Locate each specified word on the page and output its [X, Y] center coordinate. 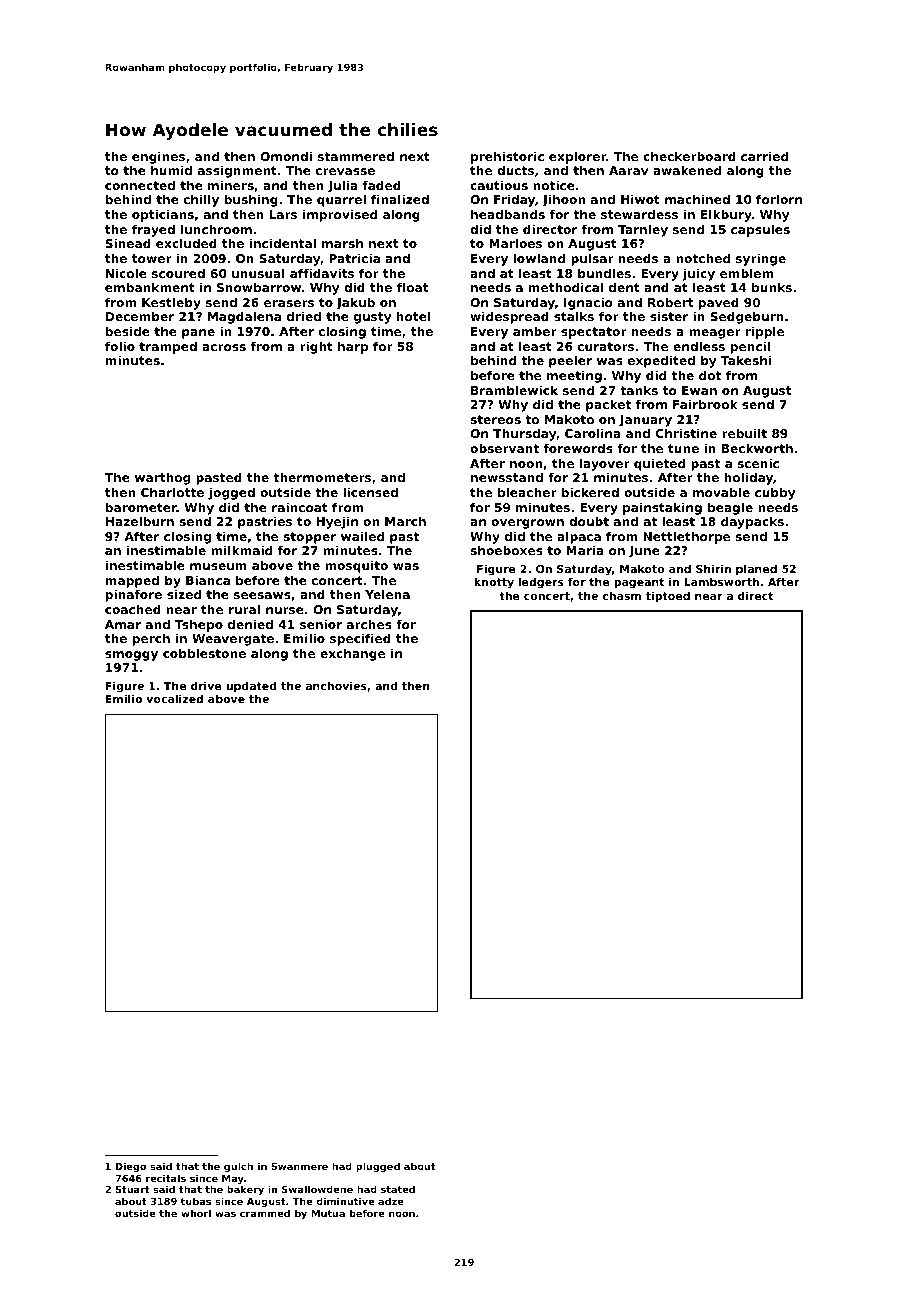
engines [158, 157]
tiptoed [668, 597]
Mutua [328, 1213]
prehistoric [507, 157]
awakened [687, 170]
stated [398, 1189]
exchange [352, 654]
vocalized [174, 698]
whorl [196, 1213]
